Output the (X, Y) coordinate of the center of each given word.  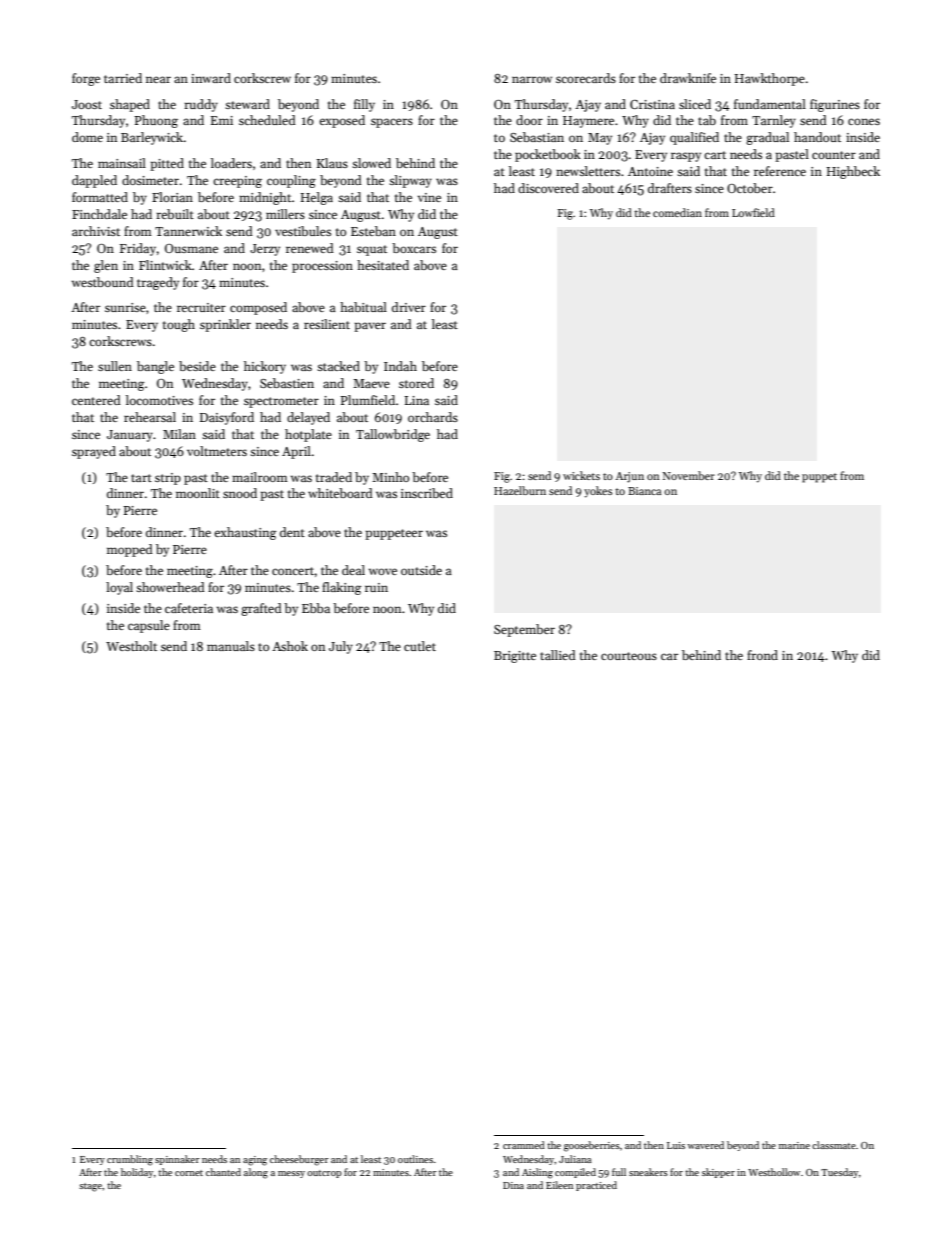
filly (364, 105)
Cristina (652, 104)
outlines (415, 1159)
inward (211, 78)
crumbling (130, 1160)
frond (762, 655)
